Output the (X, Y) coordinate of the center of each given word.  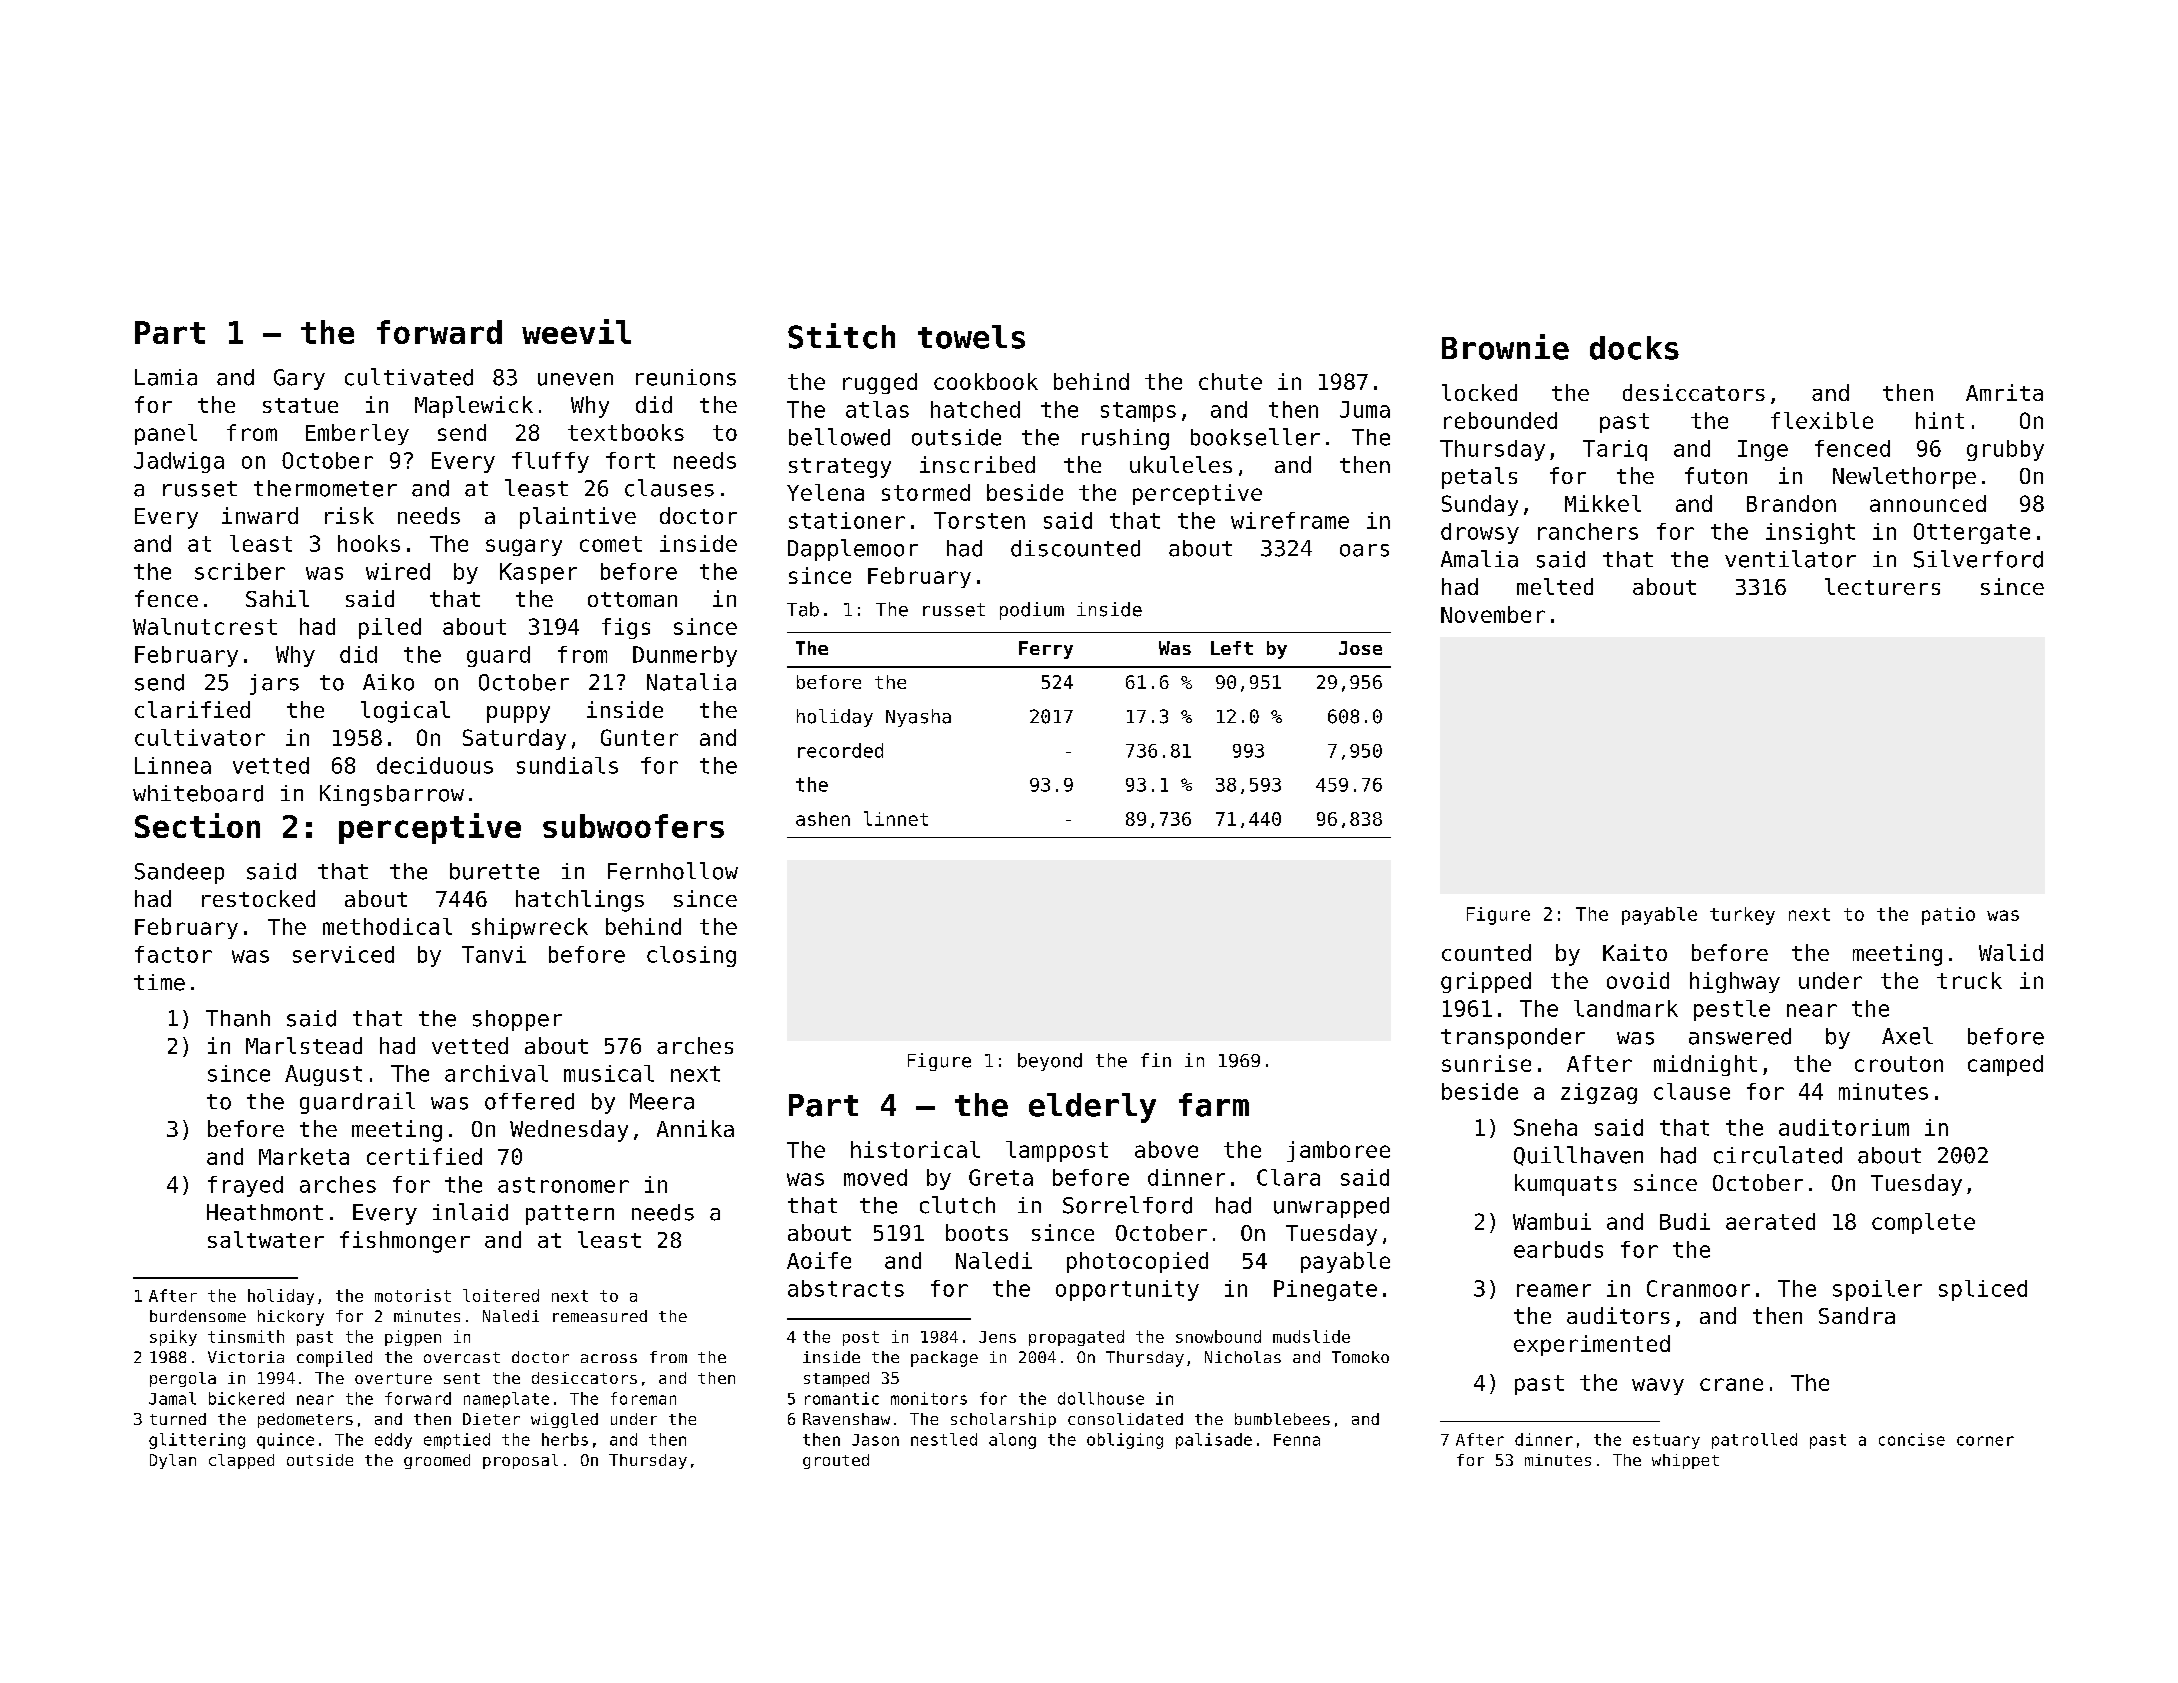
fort (630, 460)
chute (1230, 381)
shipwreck (530, 928)
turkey (1742, 916)
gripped (1486, 982)
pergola (183, 1379)
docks (1634, 348)
